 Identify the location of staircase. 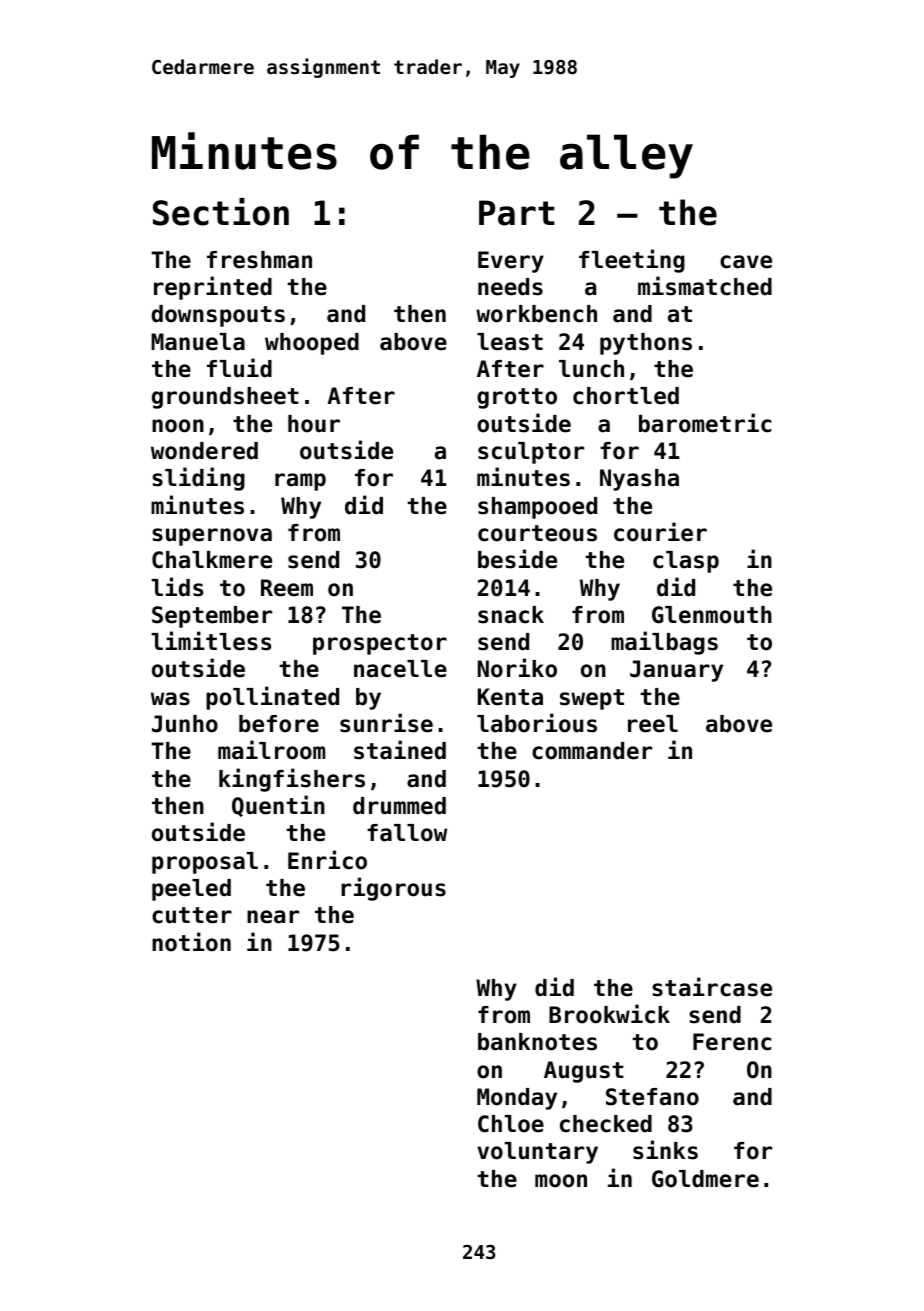
(712, 987).
